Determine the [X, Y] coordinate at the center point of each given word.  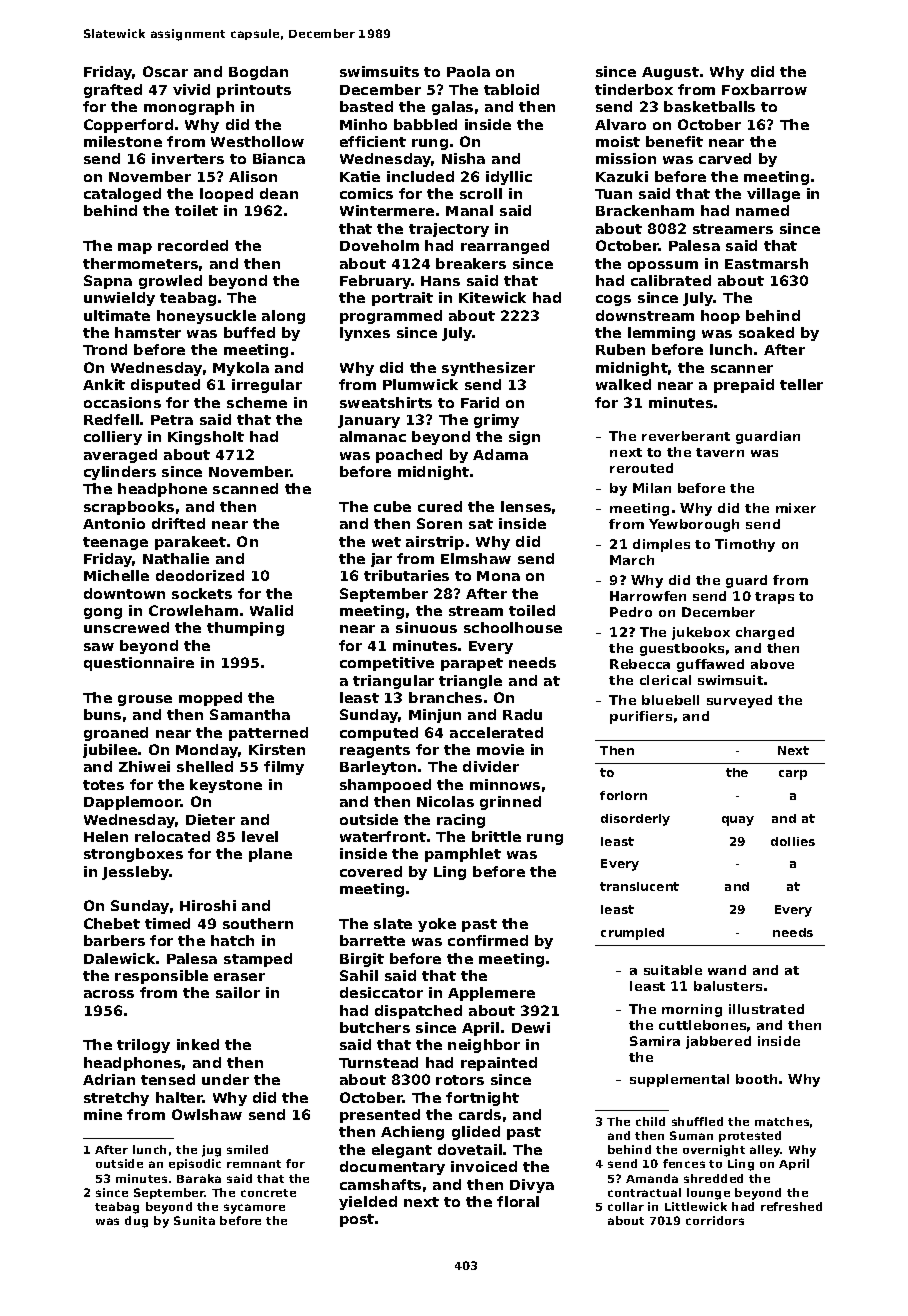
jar [381, 560]
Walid [271, 610]
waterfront [383, 836]
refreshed [791, 1206]
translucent [639, 886]
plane [270, 855]
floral [518, 1201]
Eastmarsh [766, 263]
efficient [373, 141]
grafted [113, 91]
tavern [720, 452]
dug [136, 1222]
